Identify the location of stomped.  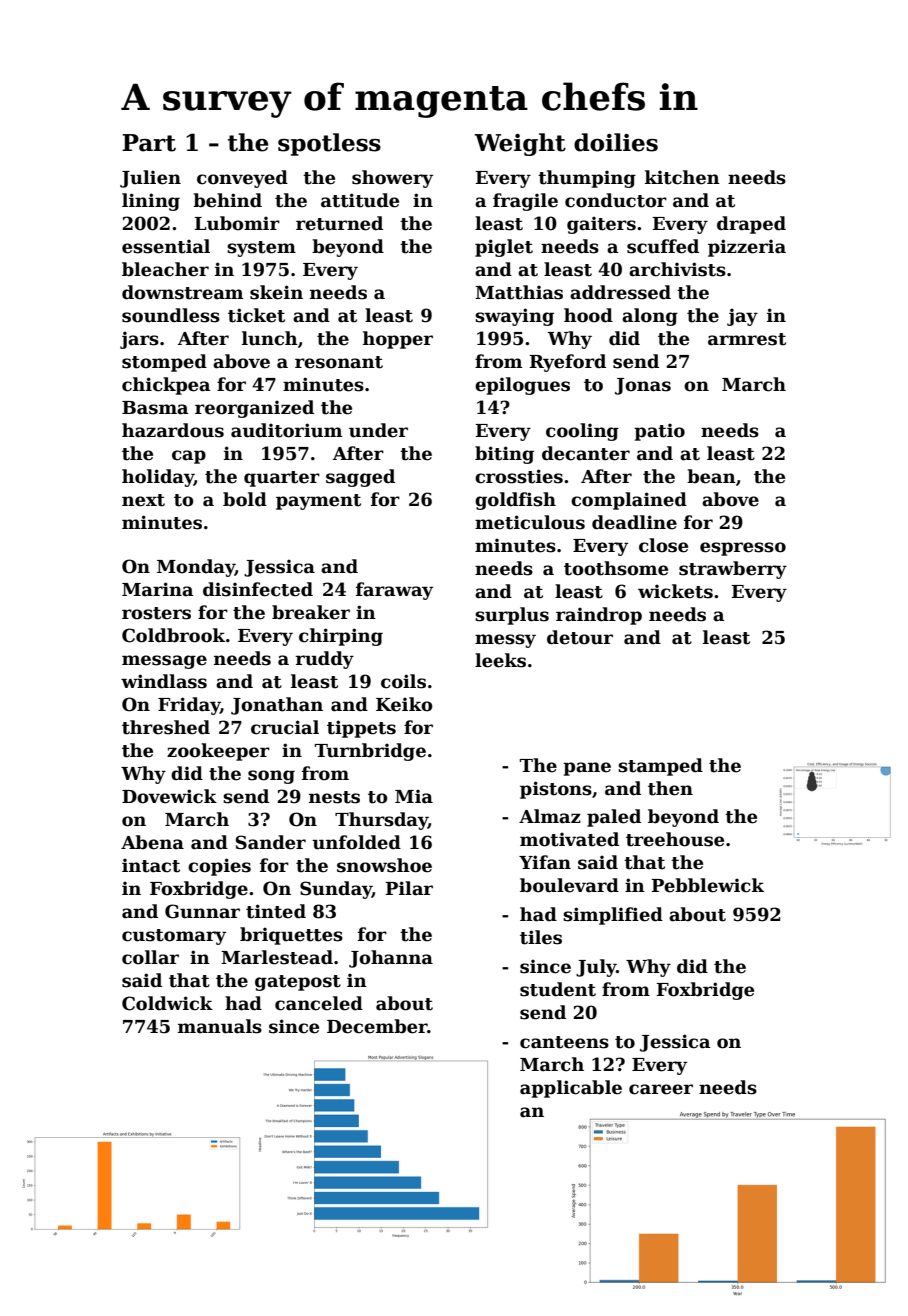
(164, 363).
